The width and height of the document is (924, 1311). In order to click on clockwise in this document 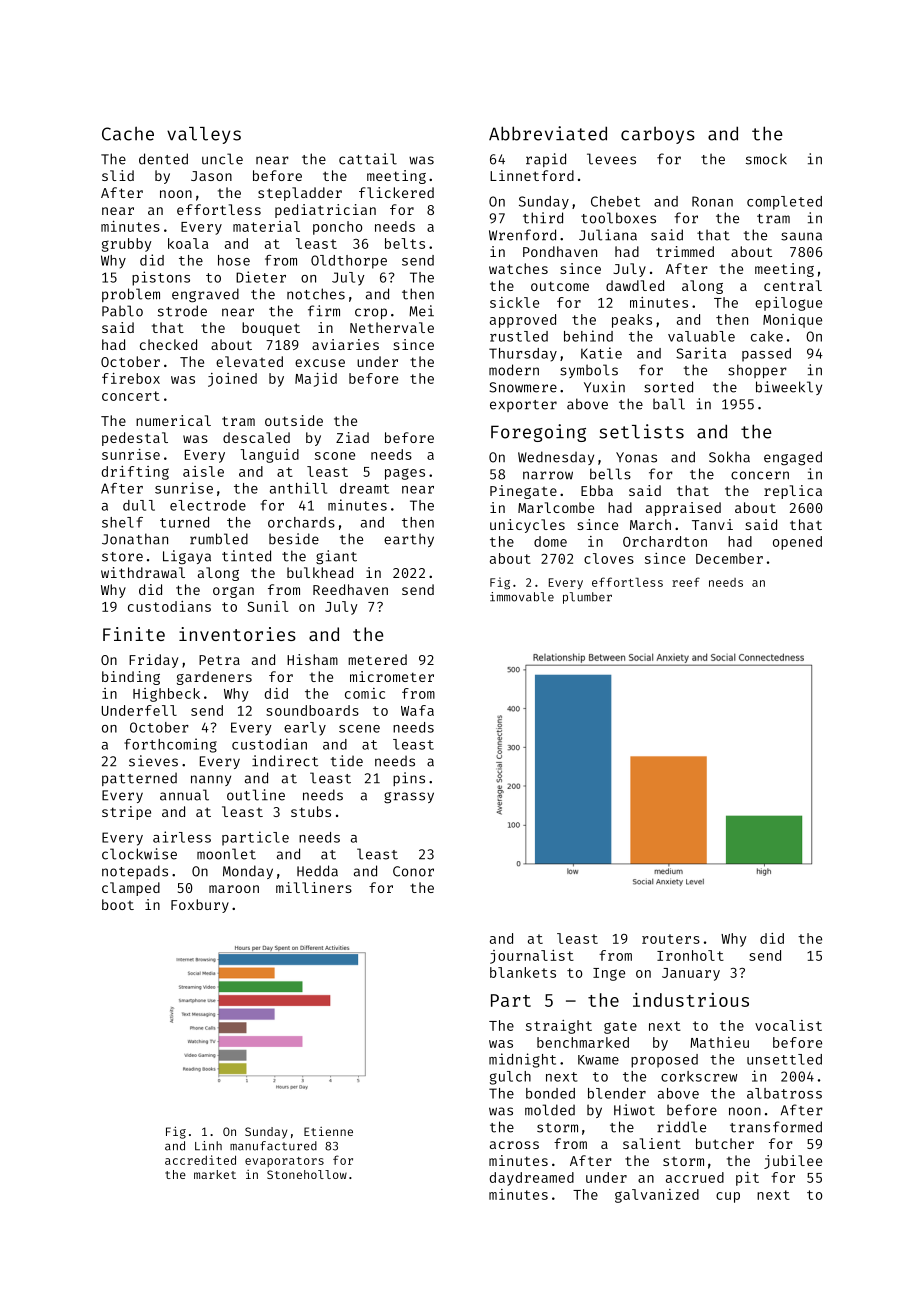, I will do `click(139, 854)`.
